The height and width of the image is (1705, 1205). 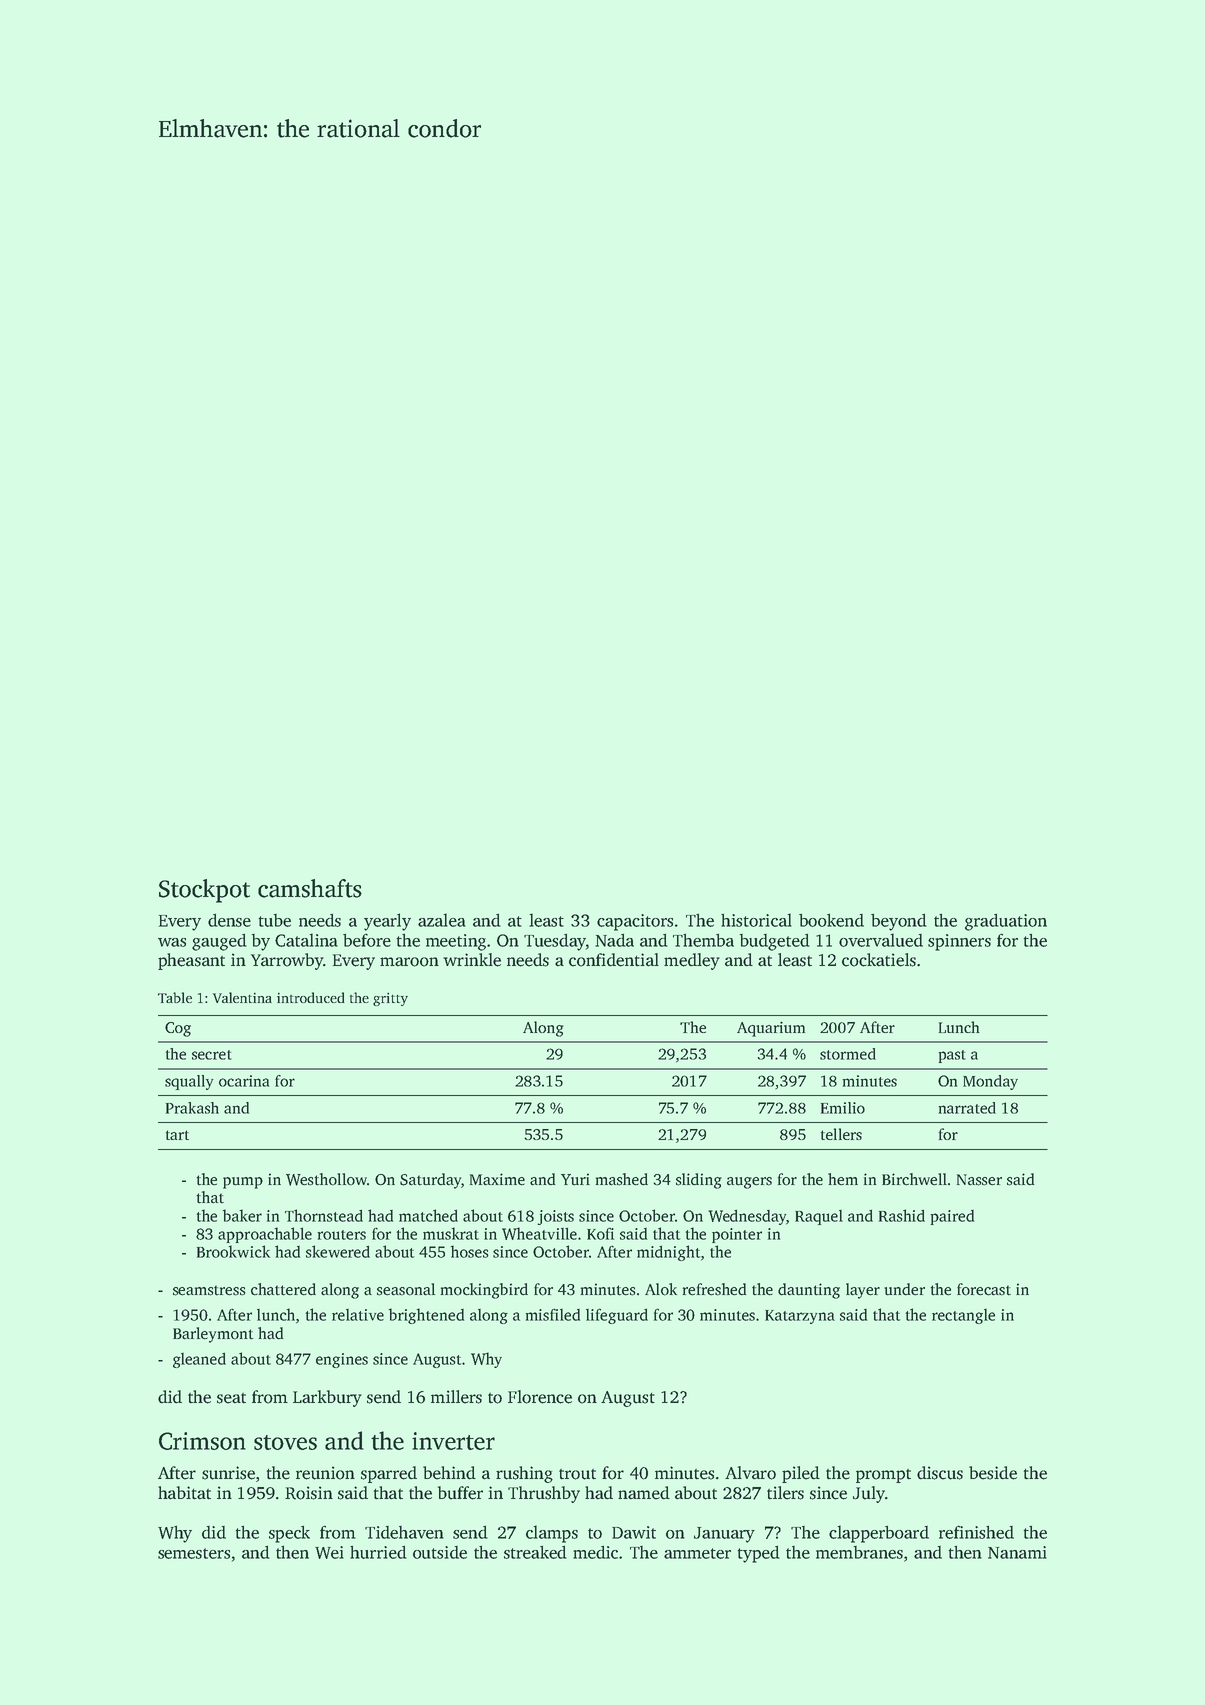 I want to click on hurried, so click(x=378, y=1552).
